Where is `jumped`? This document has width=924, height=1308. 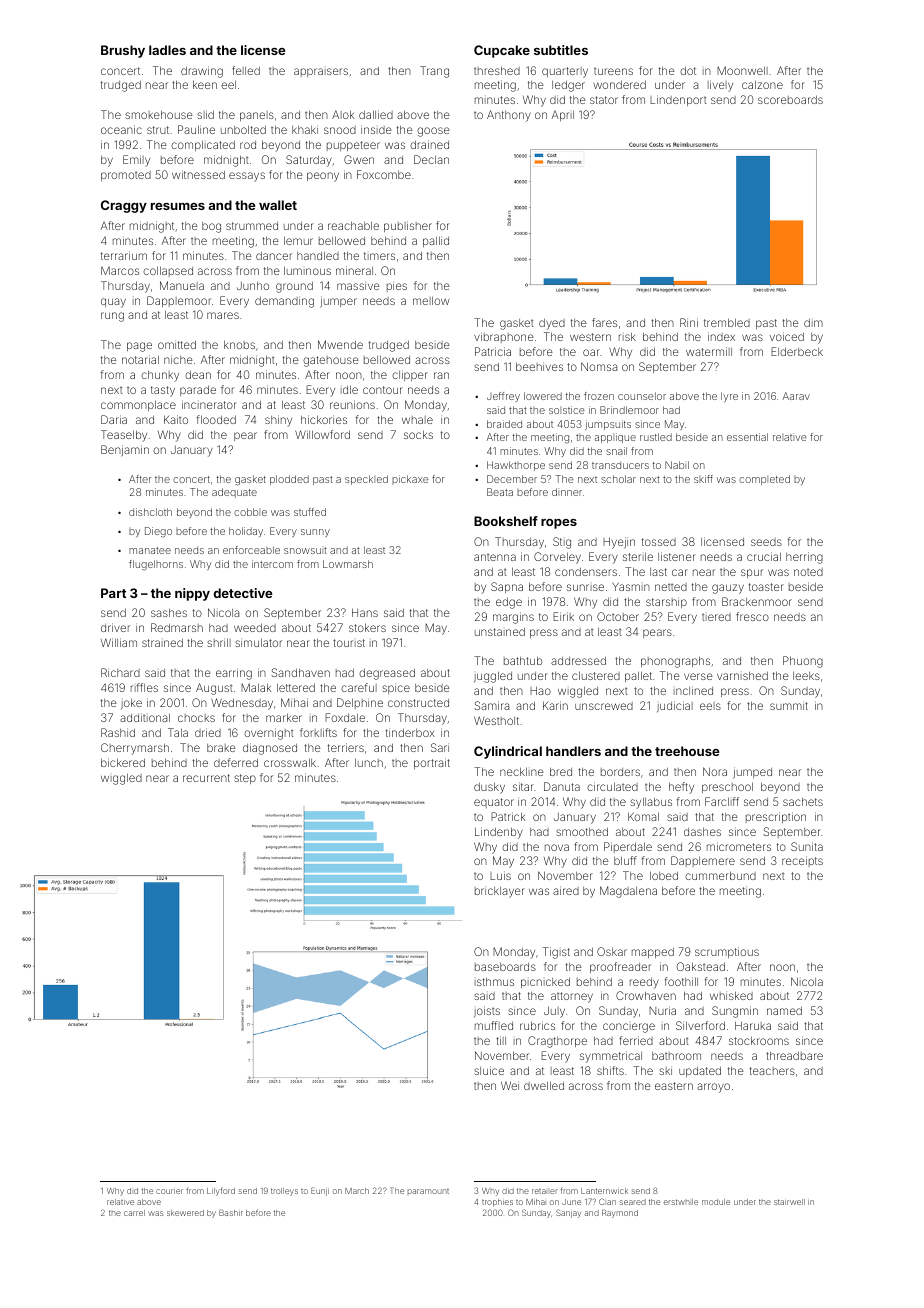 jumped is located at coordinates (752, 773).
